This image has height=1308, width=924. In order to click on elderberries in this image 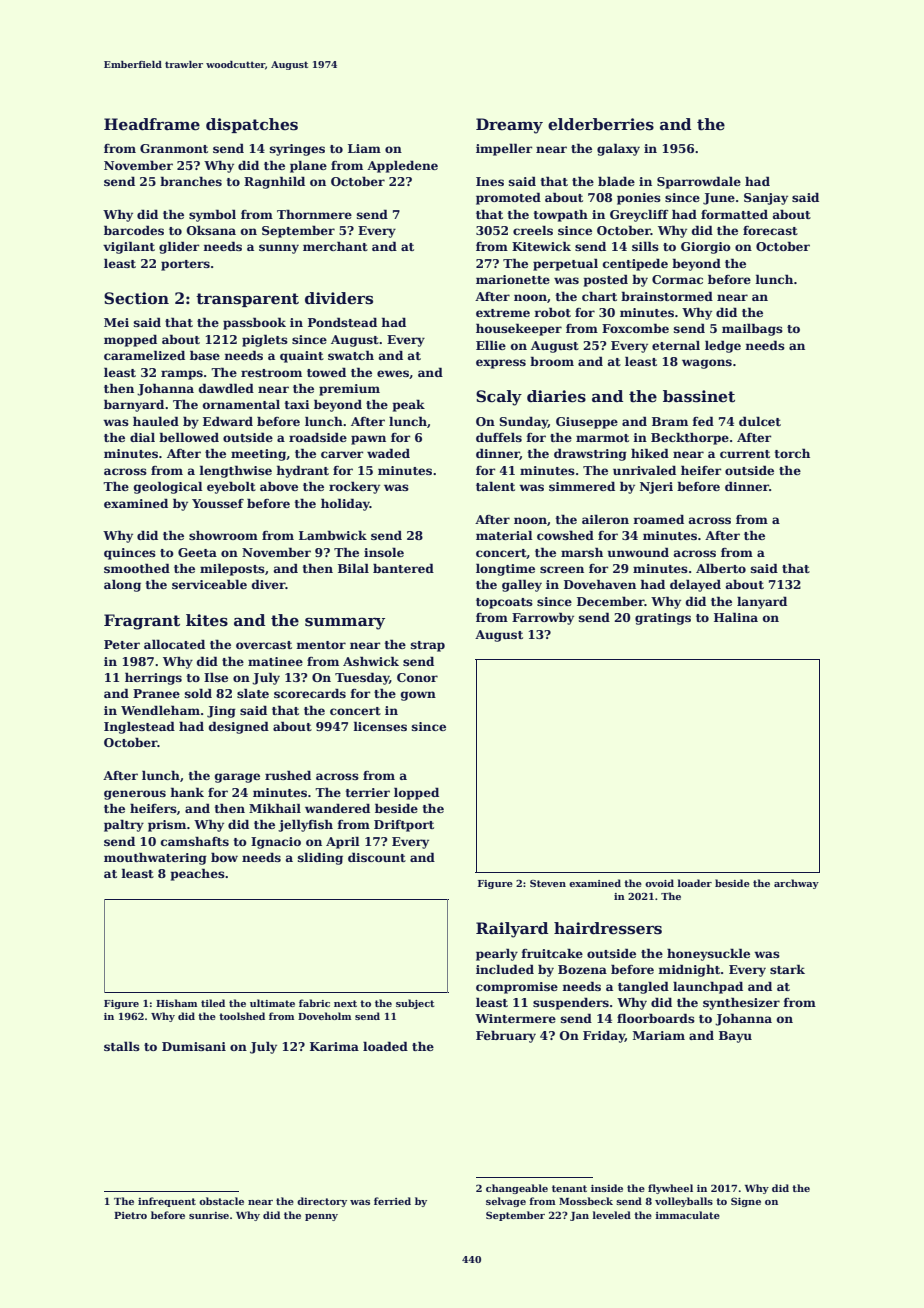, I will do `click(601, 124)`.
